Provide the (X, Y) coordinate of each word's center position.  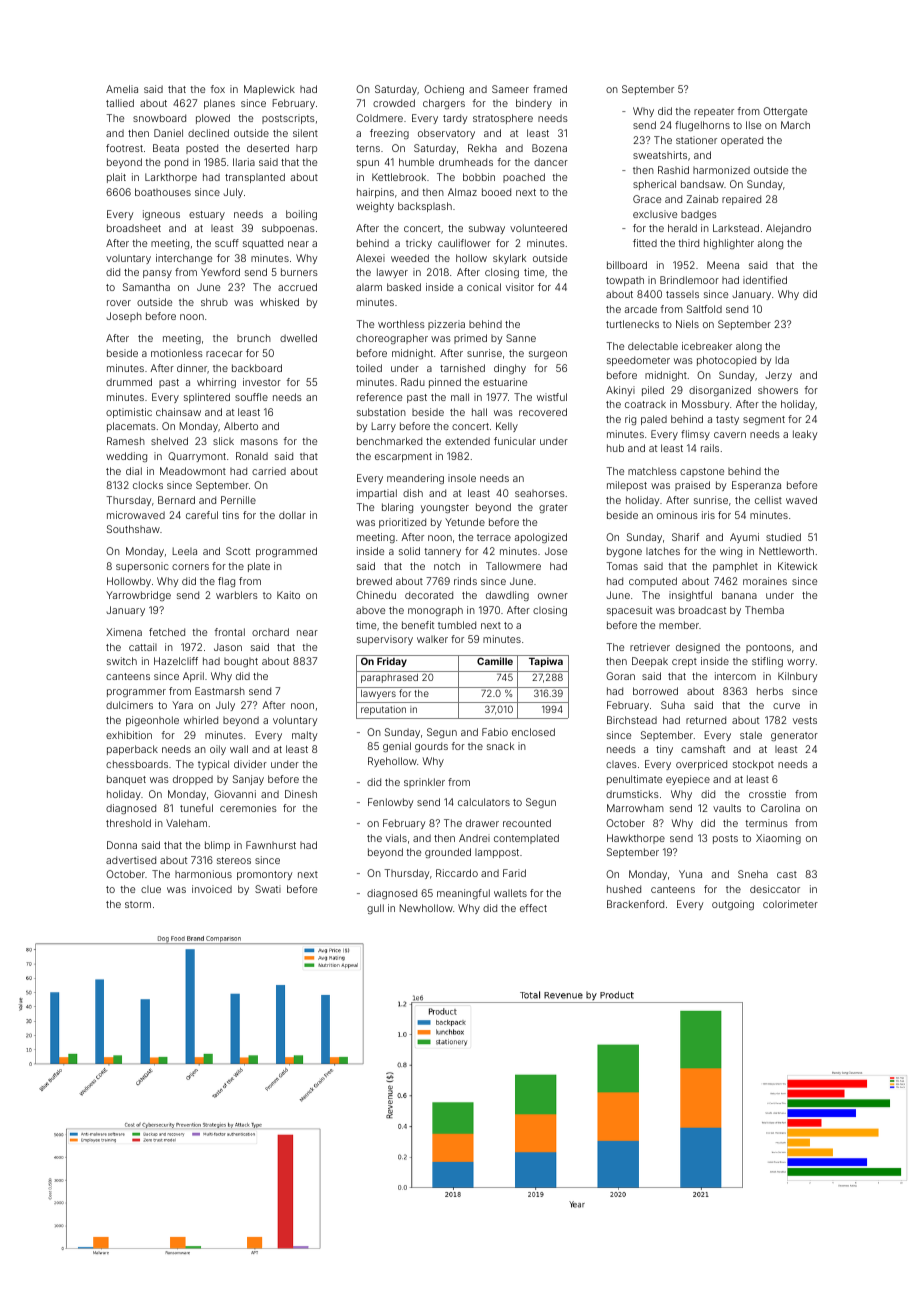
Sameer (510, 89)
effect (533, 908)
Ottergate (785, 112)
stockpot (753, 765)
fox (217, 89)
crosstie (767, 794)
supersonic (142, 567)
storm (138, 904)
